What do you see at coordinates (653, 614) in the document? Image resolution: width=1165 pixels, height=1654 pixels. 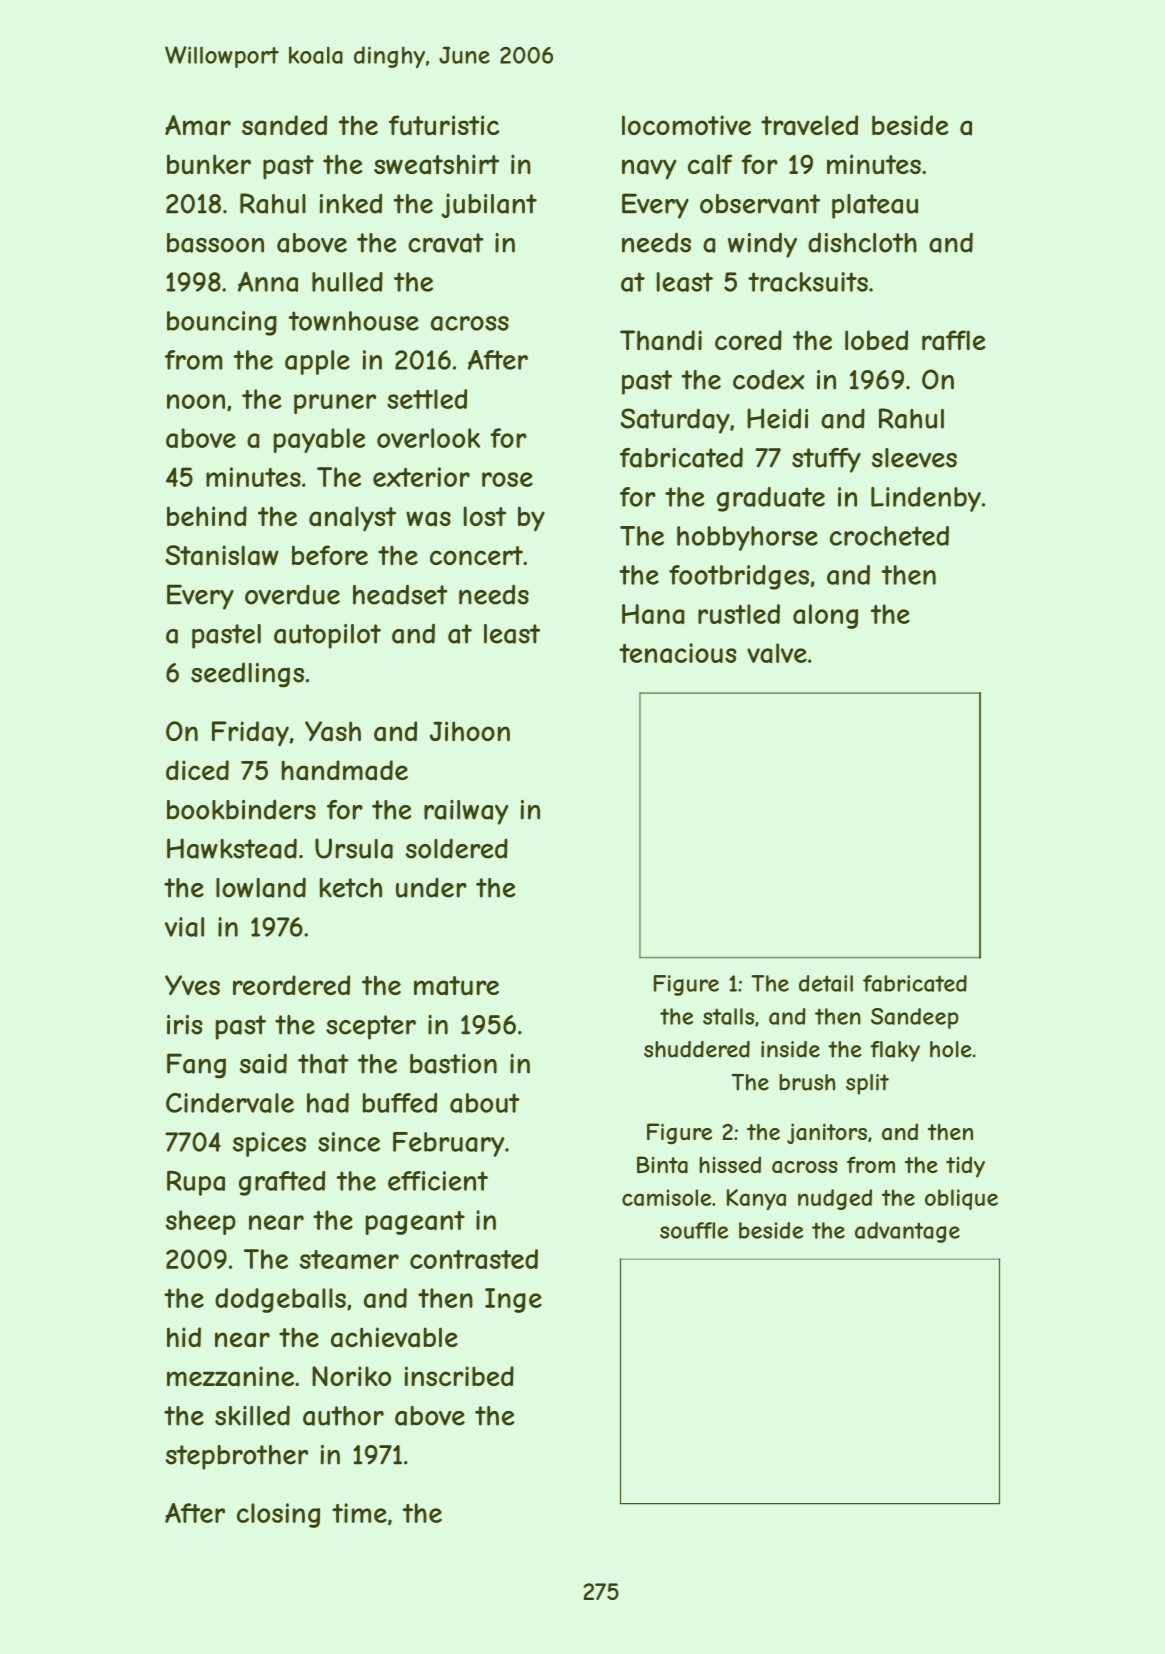 I see `Hana` at bounding box center [653, 614].
